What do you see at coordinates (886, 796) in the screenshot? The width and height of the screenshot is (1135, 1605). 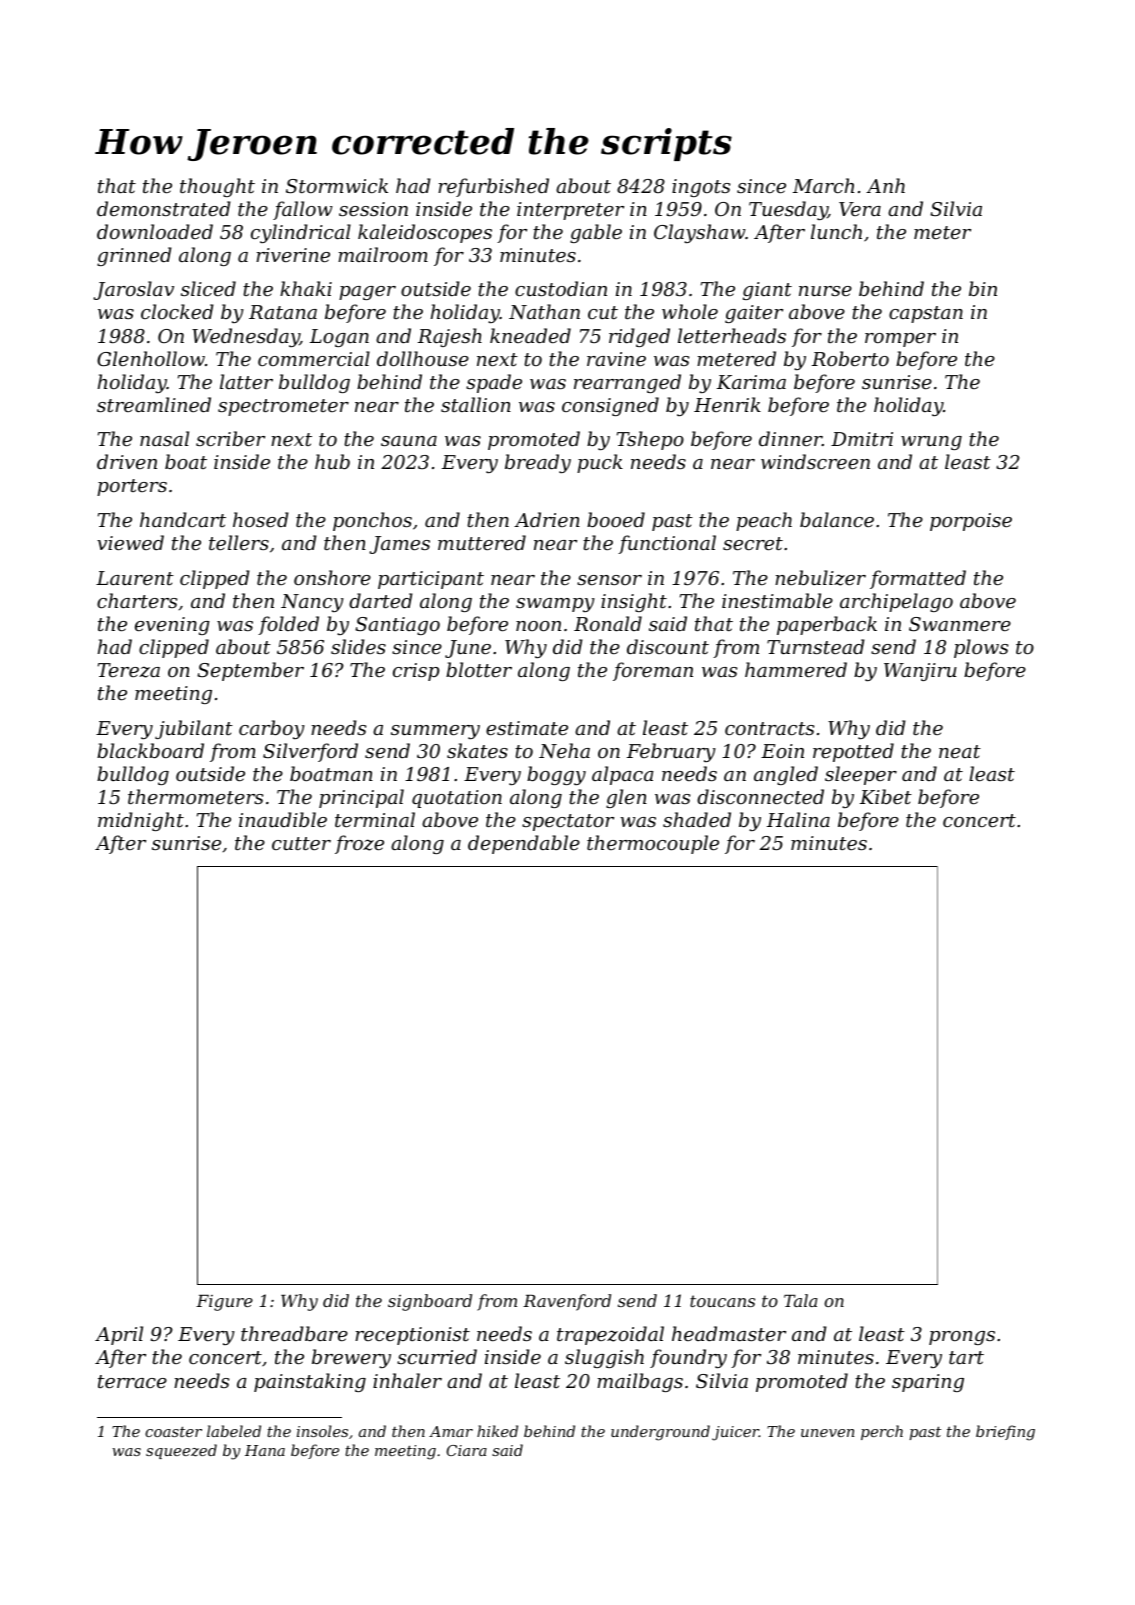 I see `Kibet` at bounding box center [886, 796].
